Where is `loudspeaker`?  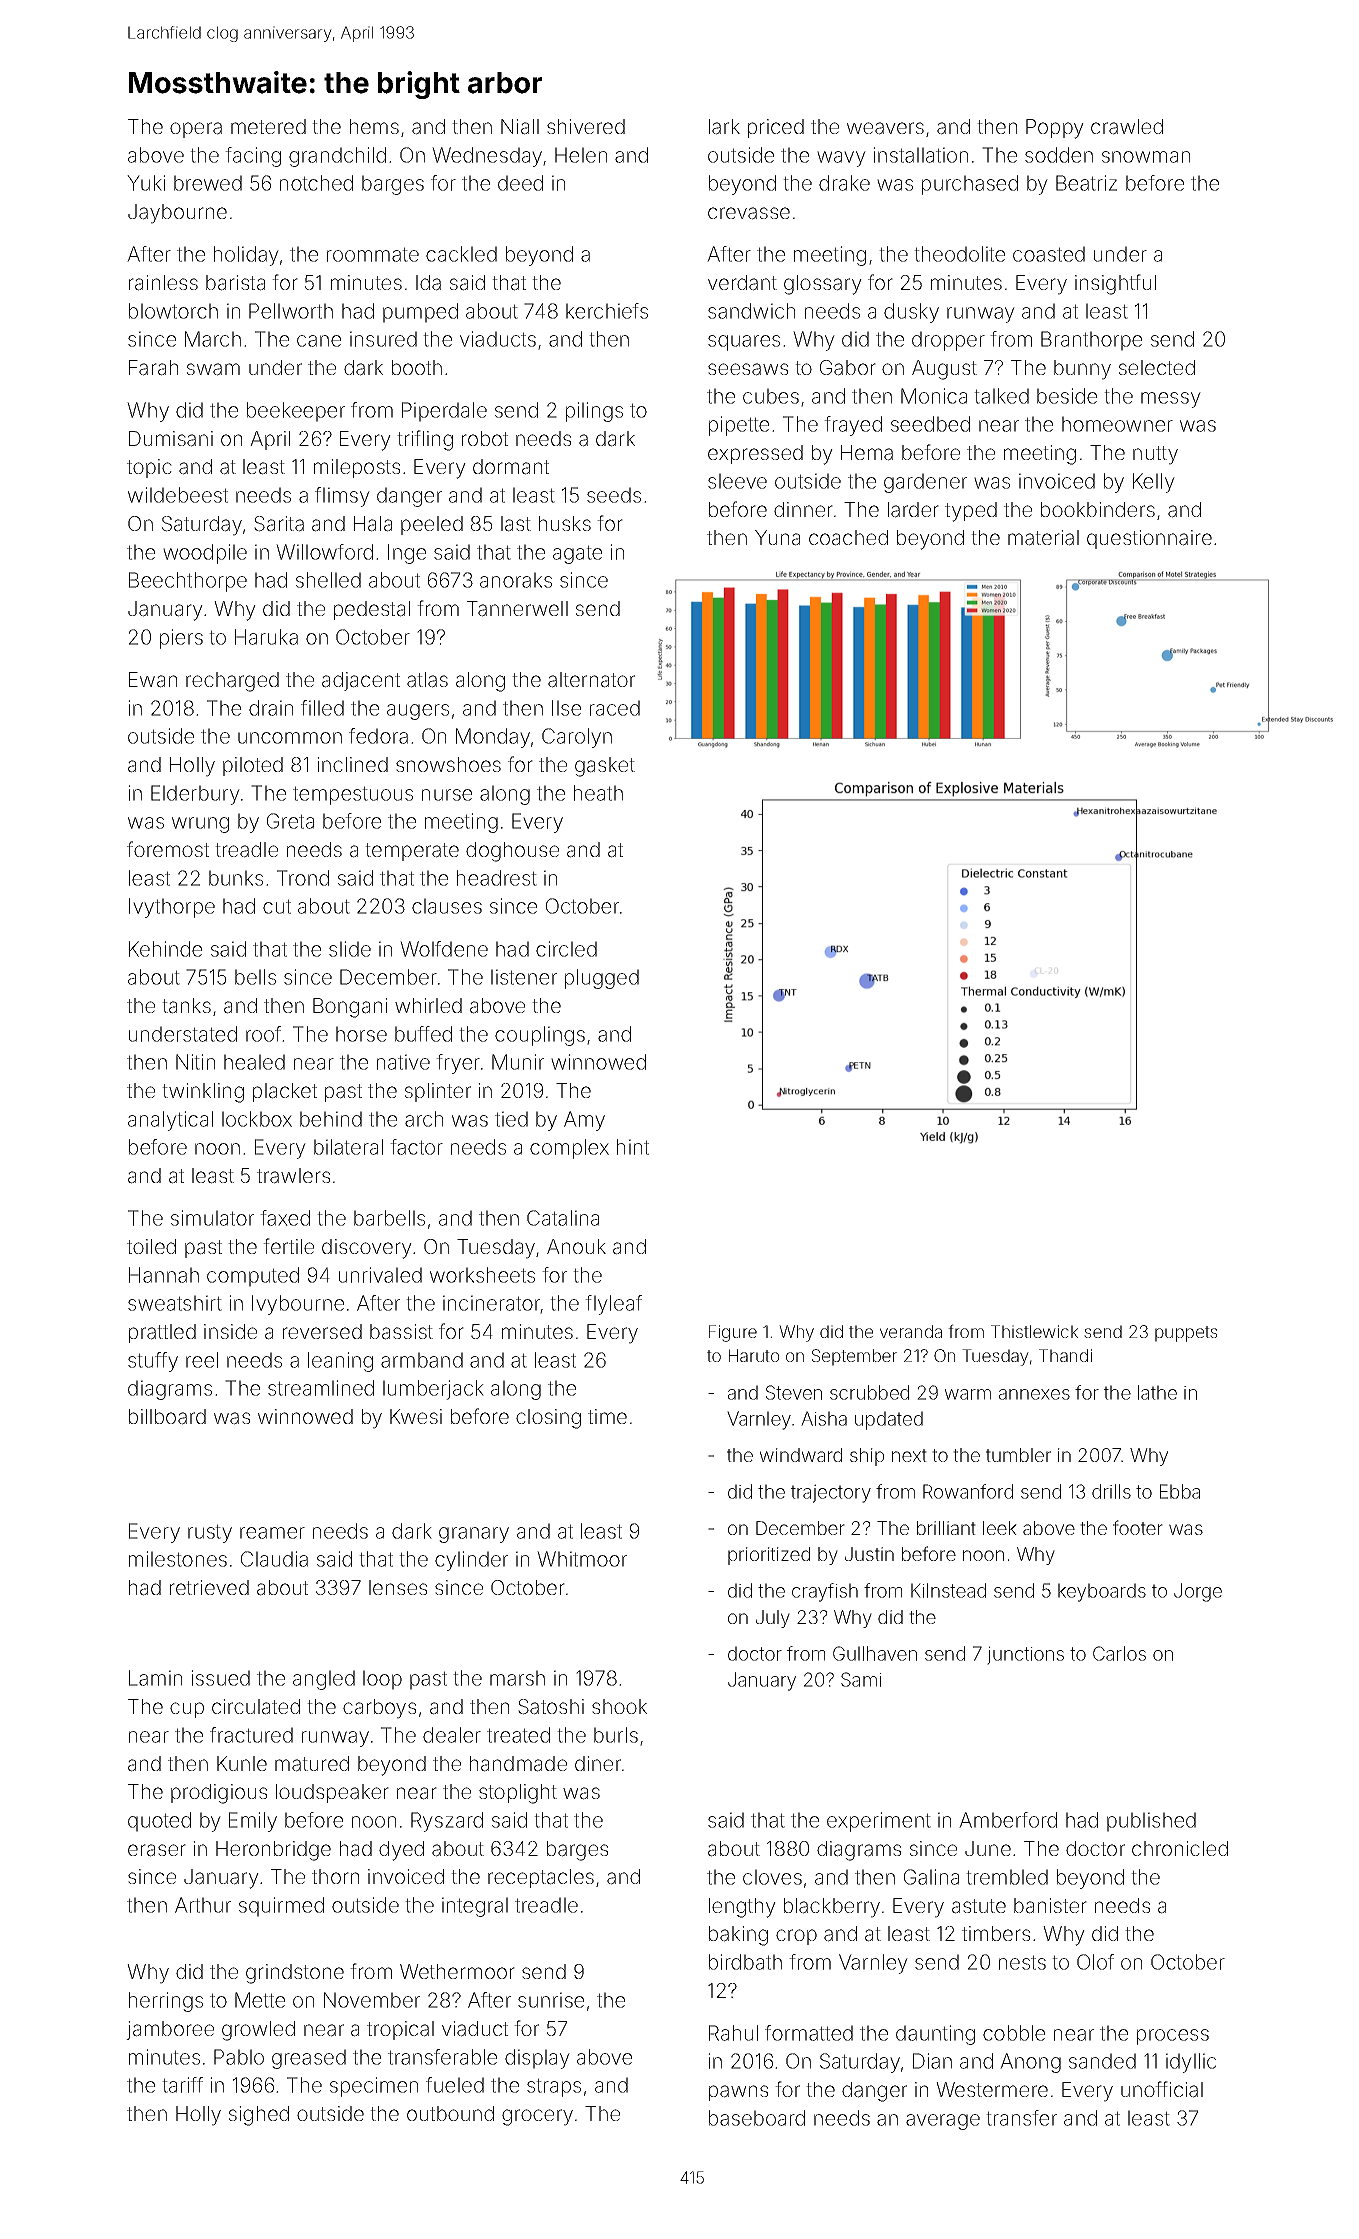
loudspeaker is located at coordinates (332, 1793).
